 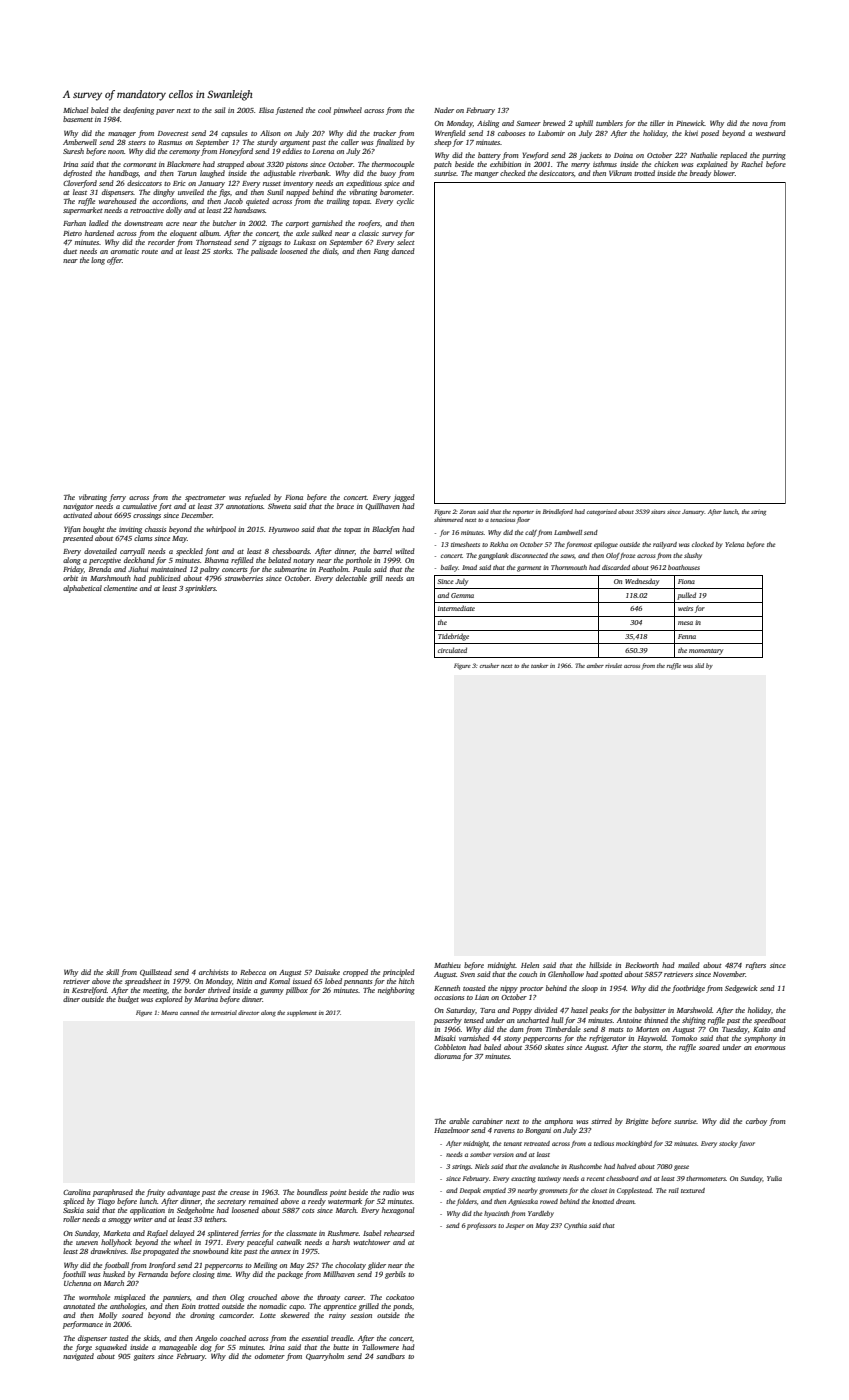 I want to click on cool, so click(x=324, y=110).
